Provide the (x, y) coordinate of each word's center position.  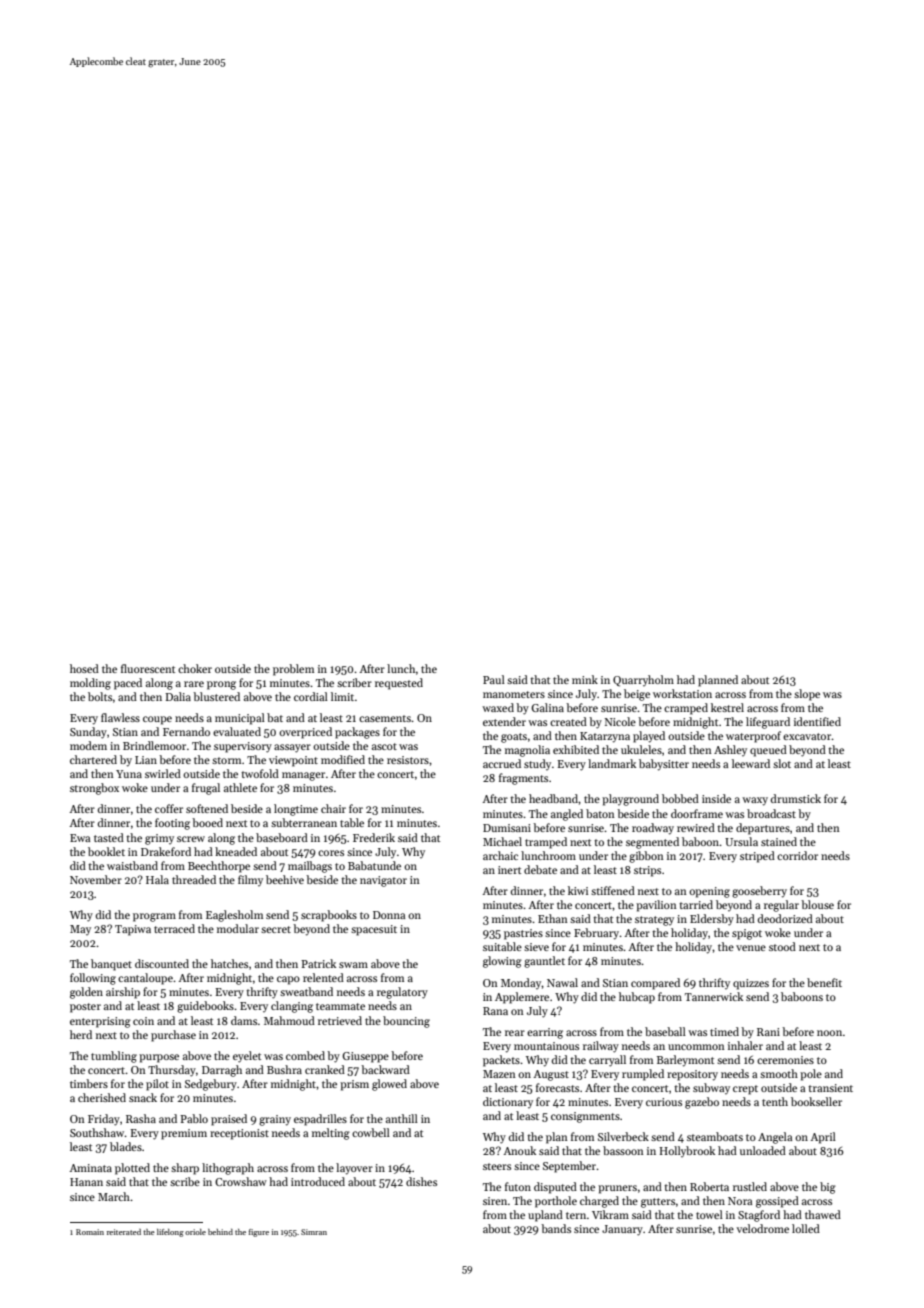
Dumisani (507, 828)
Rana (495, 1011)
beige (637, 695)
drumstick (796, 798)
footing (172, 824)
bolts (100, 696)
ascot (384, 746)
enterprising (100, 1022)
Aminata (90, 1168)
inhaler (745, 1045)
